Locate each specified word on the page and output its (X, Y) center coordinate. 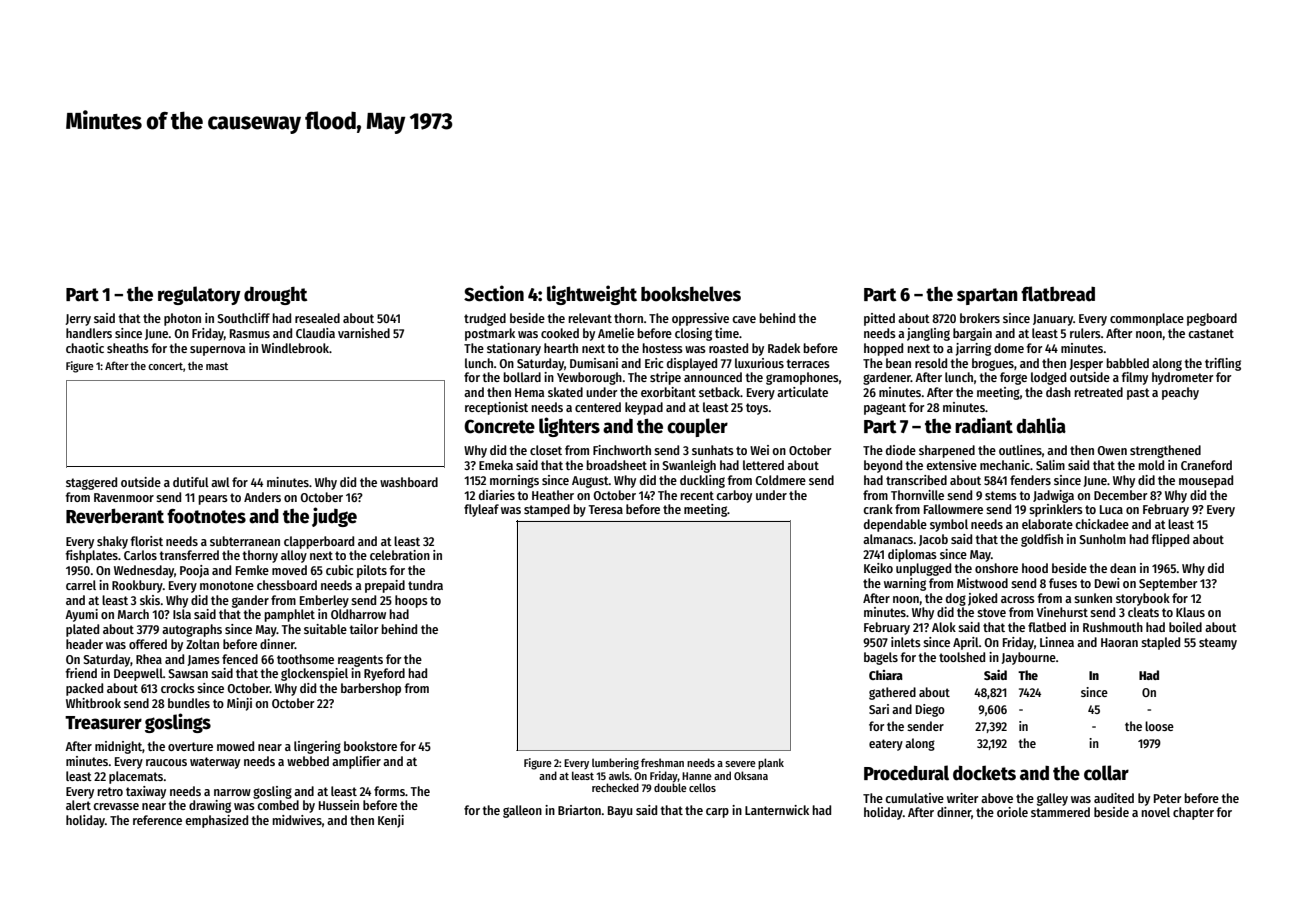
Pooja (194, 571)
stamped (547, 510)
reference (157, 820)
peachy (1180, 393)
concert (165, 366)
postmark (490, 334)
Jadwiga (1053, 496)
